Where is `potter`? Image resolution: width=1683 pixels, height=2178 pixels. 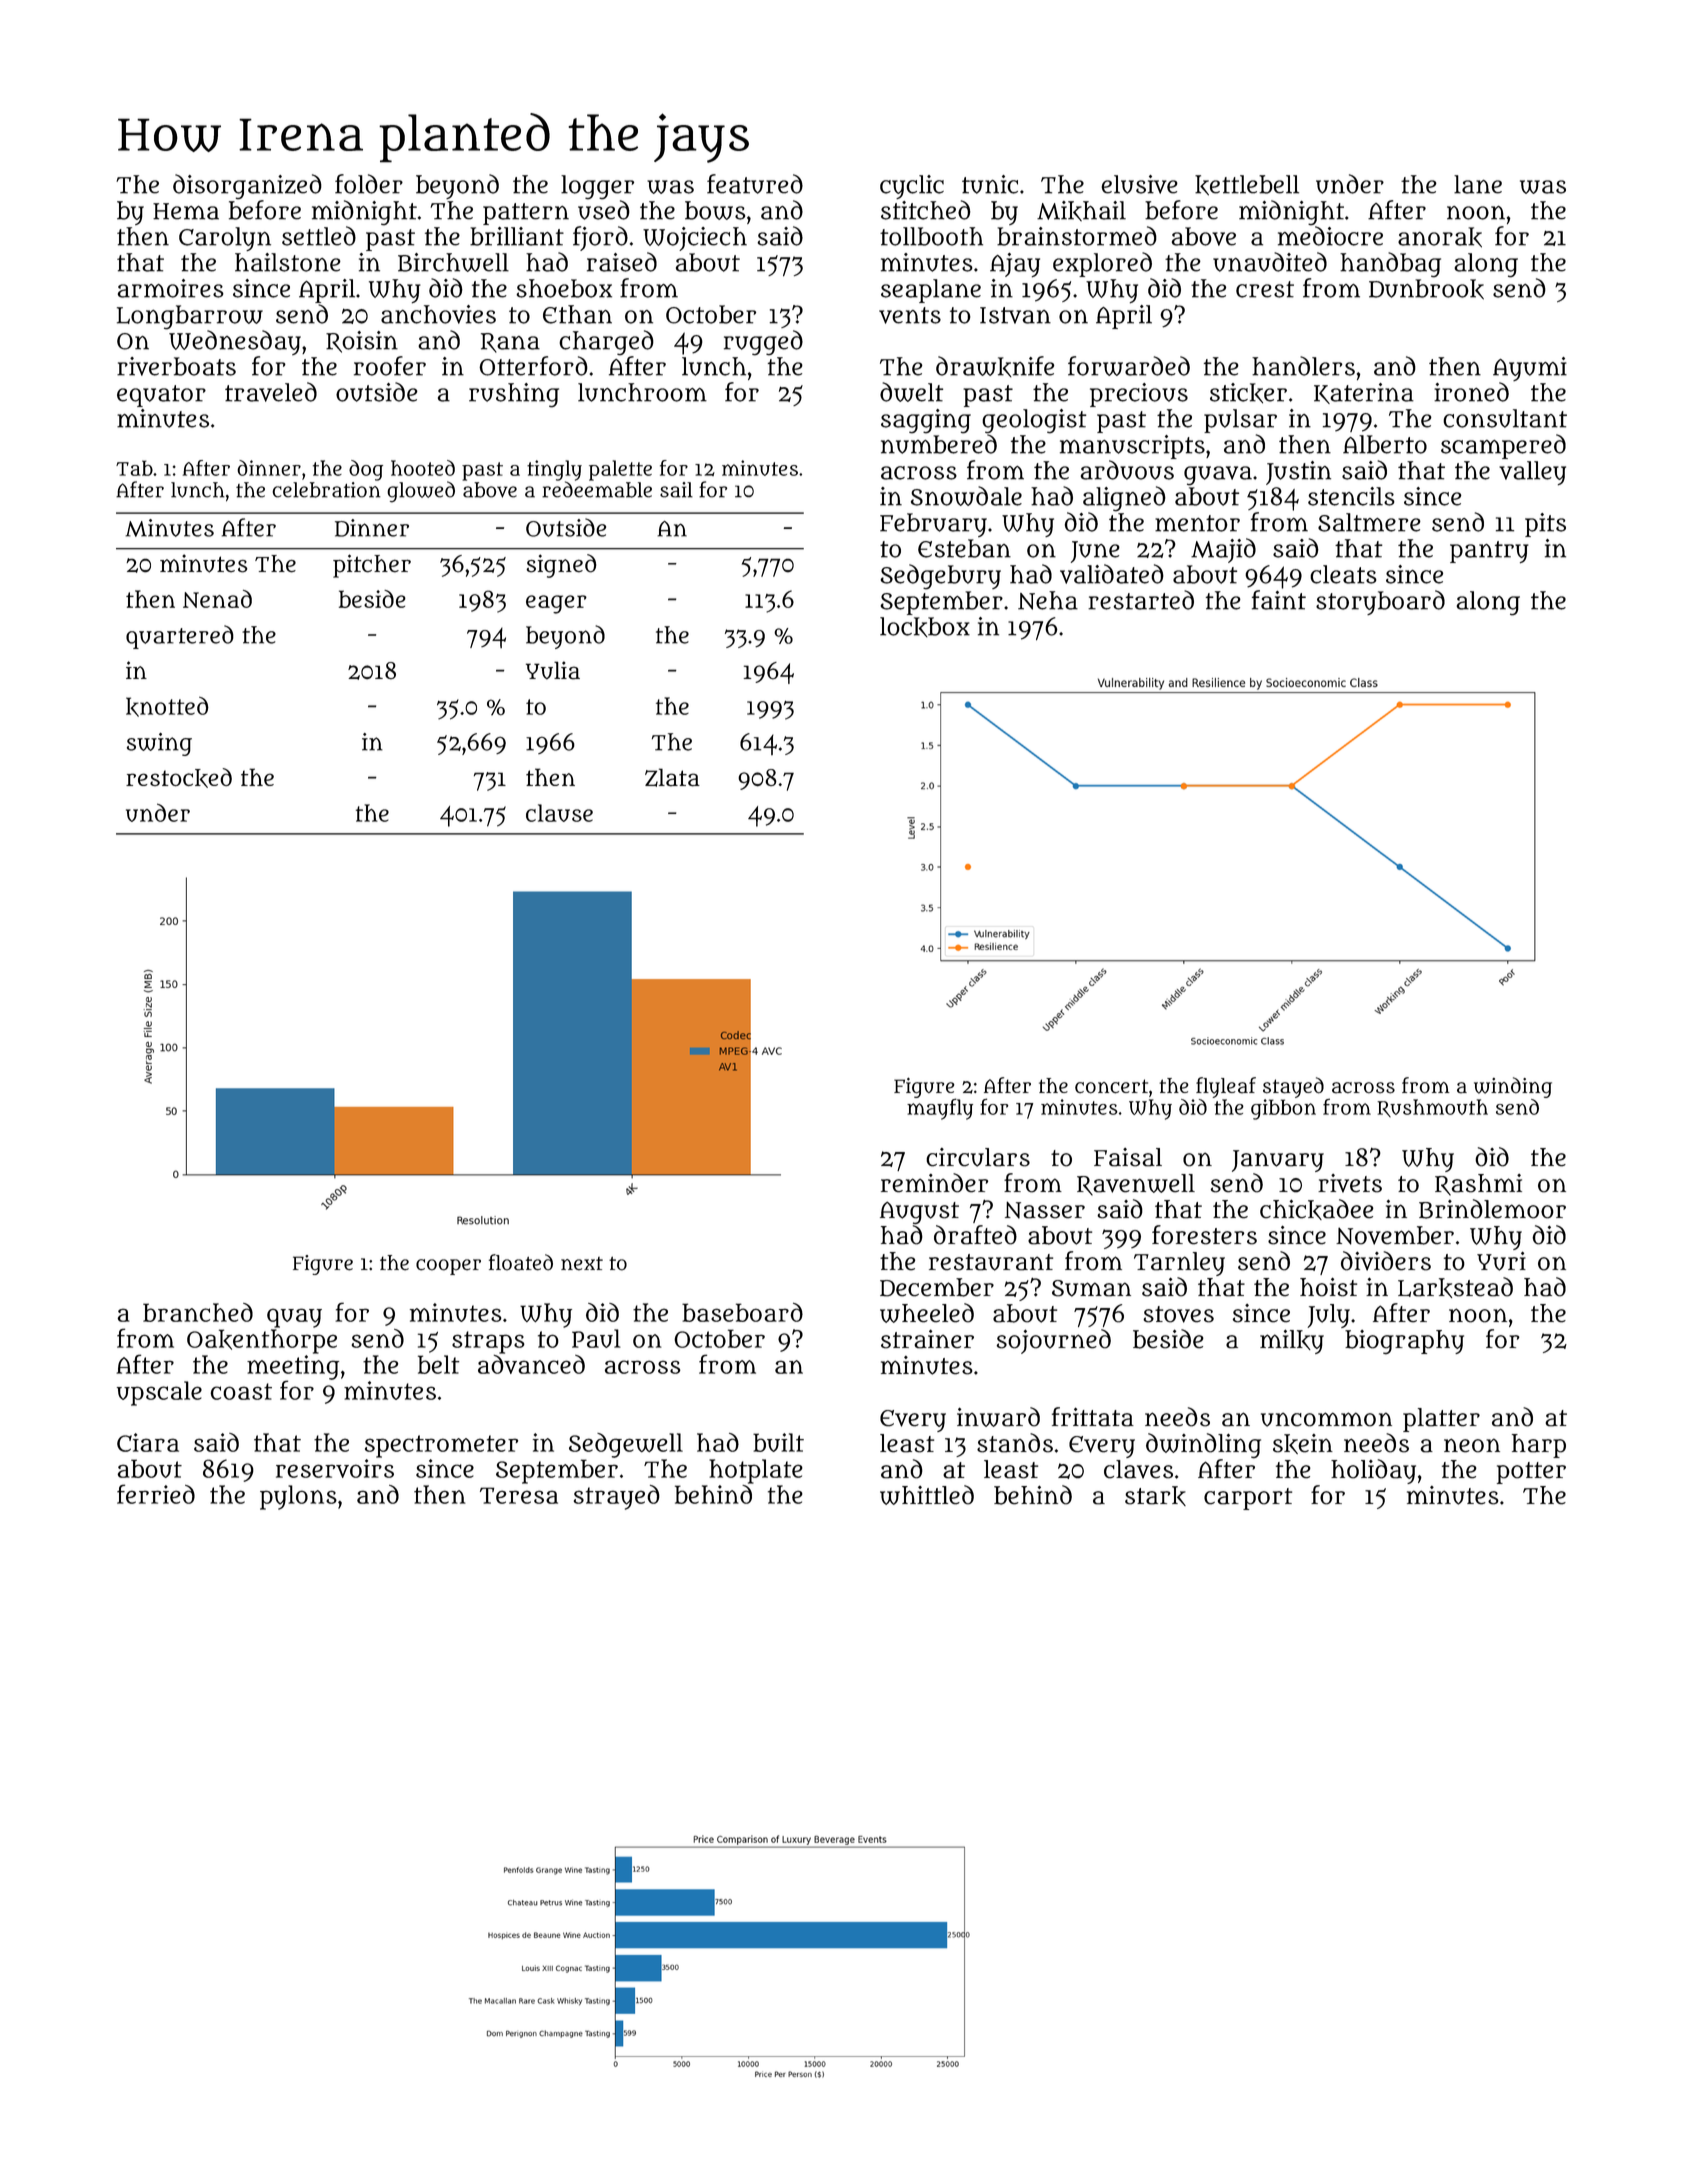
potter is located at coordinates (1531, 1473).
